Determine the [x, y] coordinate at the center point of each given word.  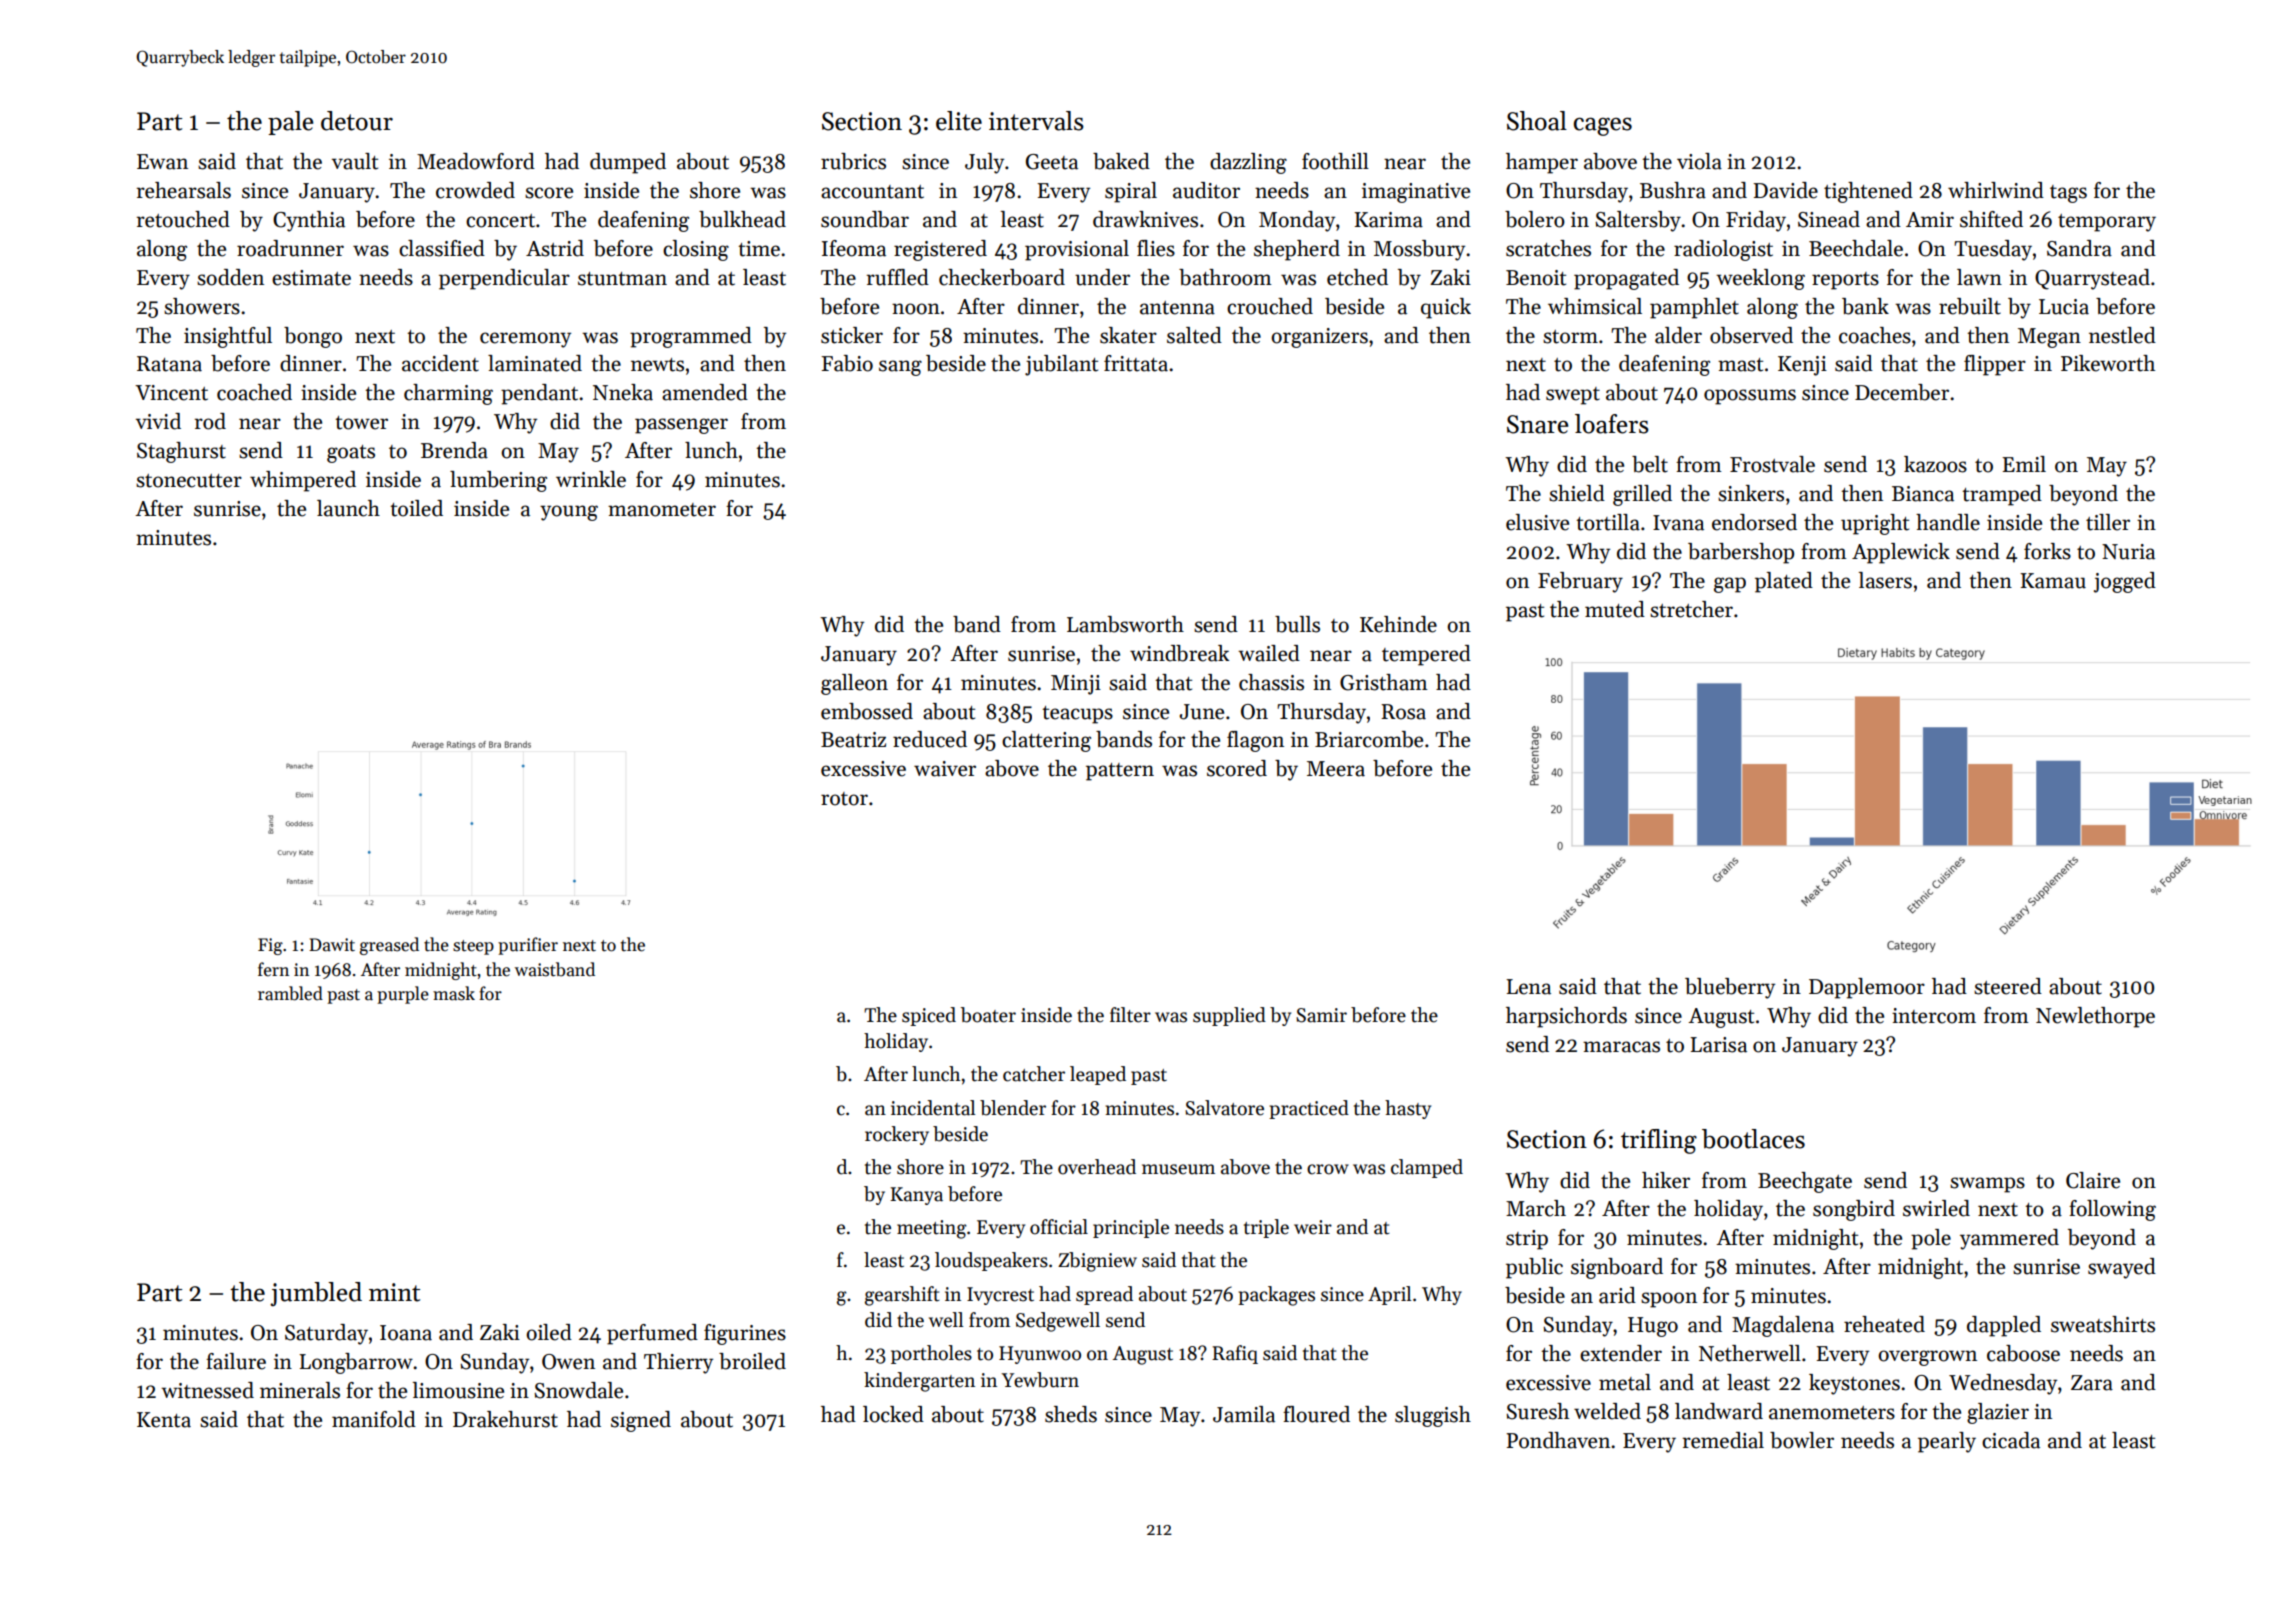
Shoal [1537, 121]
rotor [844, 799]
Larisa [1718, 1045]
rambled [290, 993]
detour [357, 121]
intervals [1036, 121]
